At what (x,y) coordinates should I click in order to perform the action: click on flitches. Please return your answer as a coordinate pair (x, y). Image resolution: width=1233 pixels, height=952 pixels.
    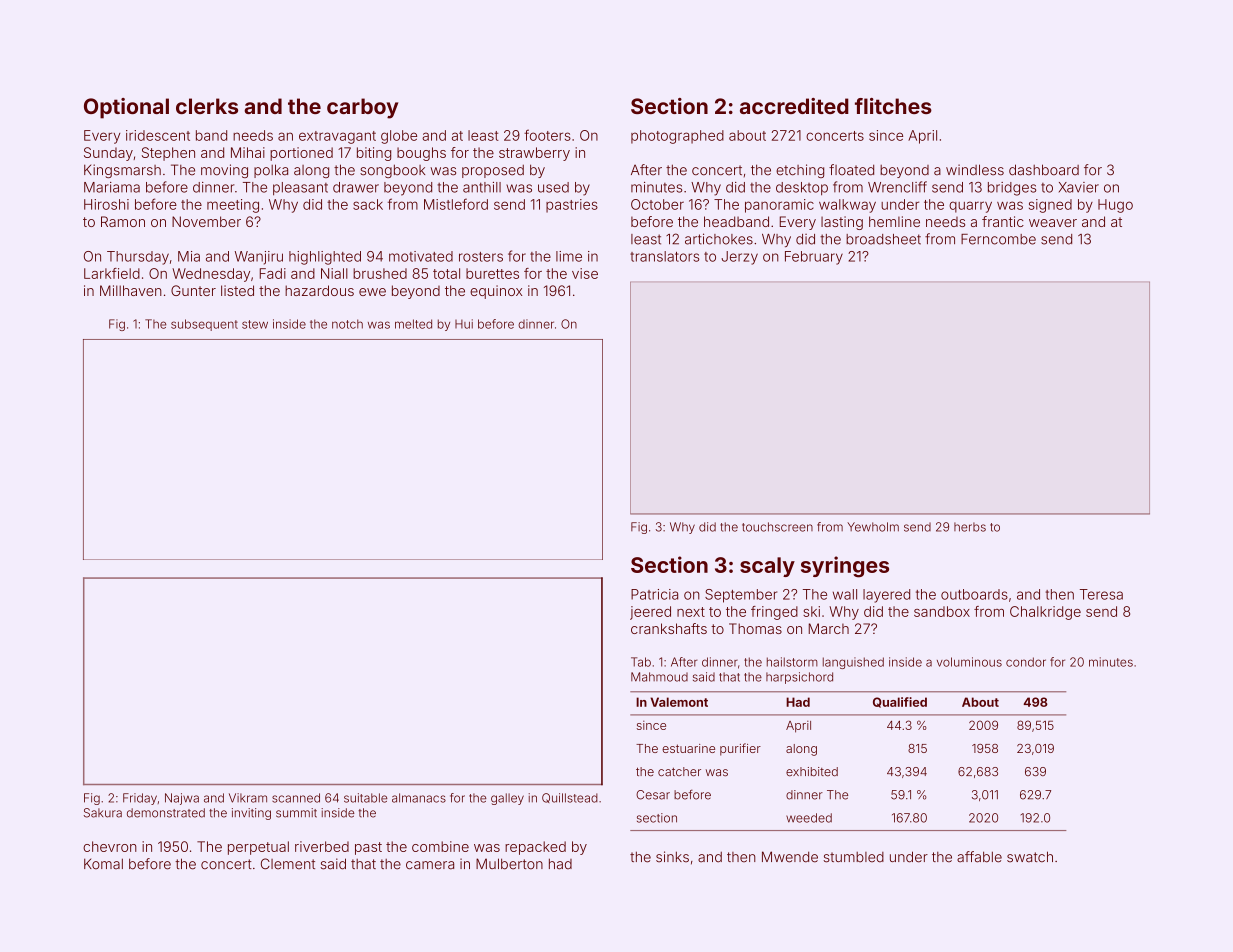
    Looking at the image, I should click on (893, 106).
